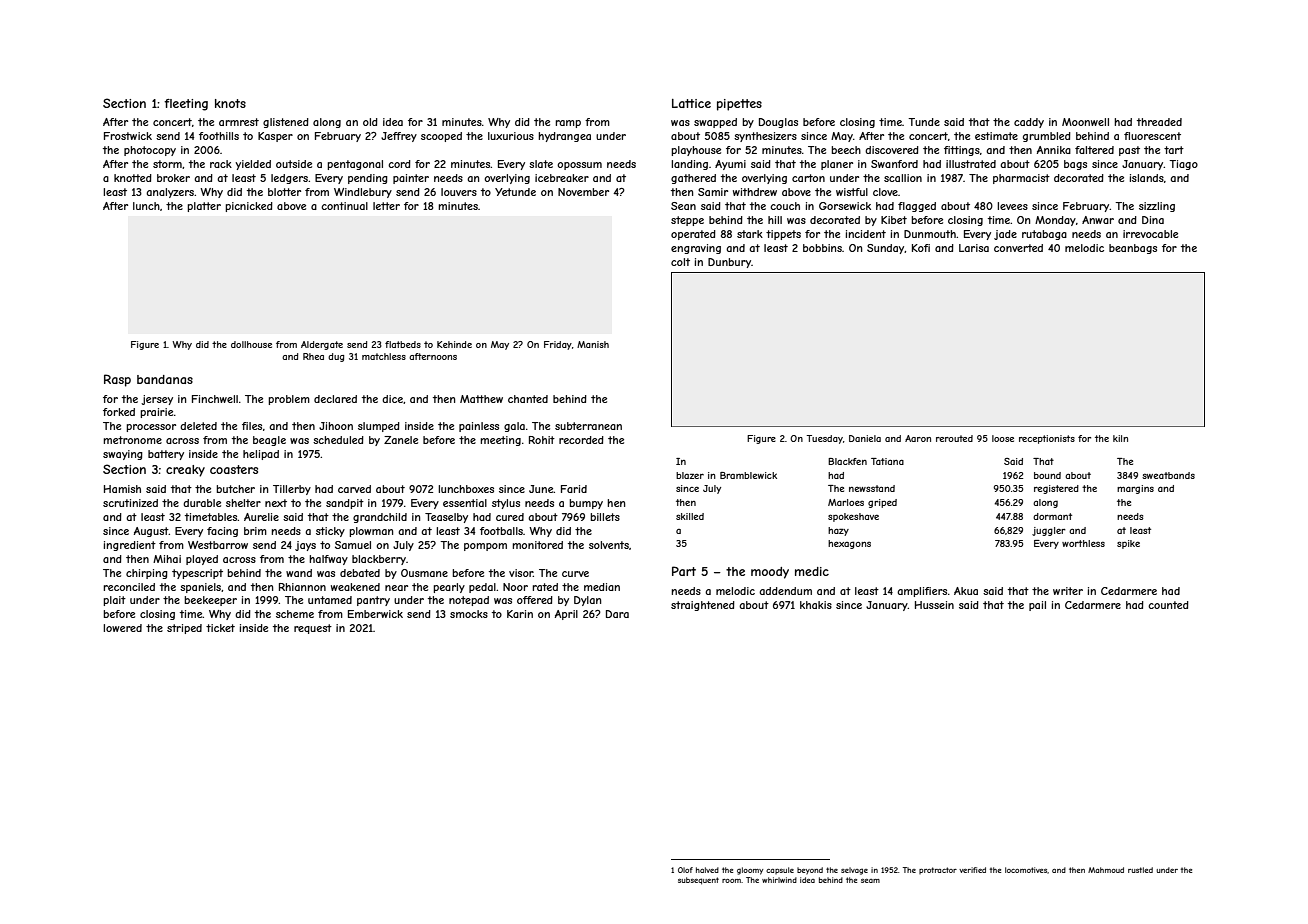  What do you see at coordinates (870, 881) in the page?
I see `seam` at bounding box center [870, 881].
